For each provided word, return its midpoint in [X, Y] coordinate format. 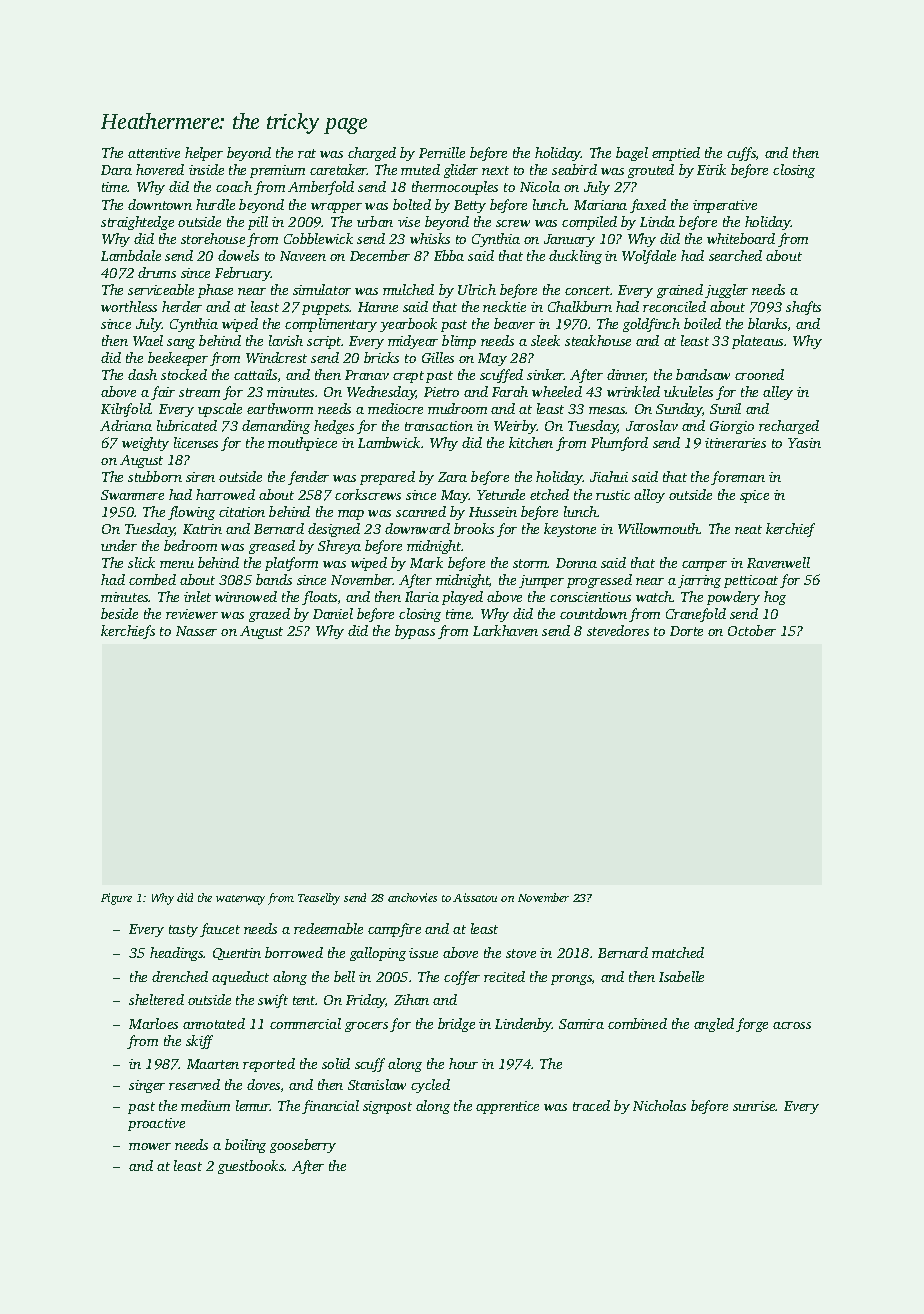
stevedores [618, 630]
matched [678, 952]
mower [150, 1146]
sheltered [156, 999]
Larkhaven [505, 630]
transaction [439, 426]
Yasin [804, 443]
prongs [571, 980]
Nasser [196, 631]
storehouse [213, 238]
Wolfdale [649, 257]
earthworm [280, 408]
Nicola [540, 186]
